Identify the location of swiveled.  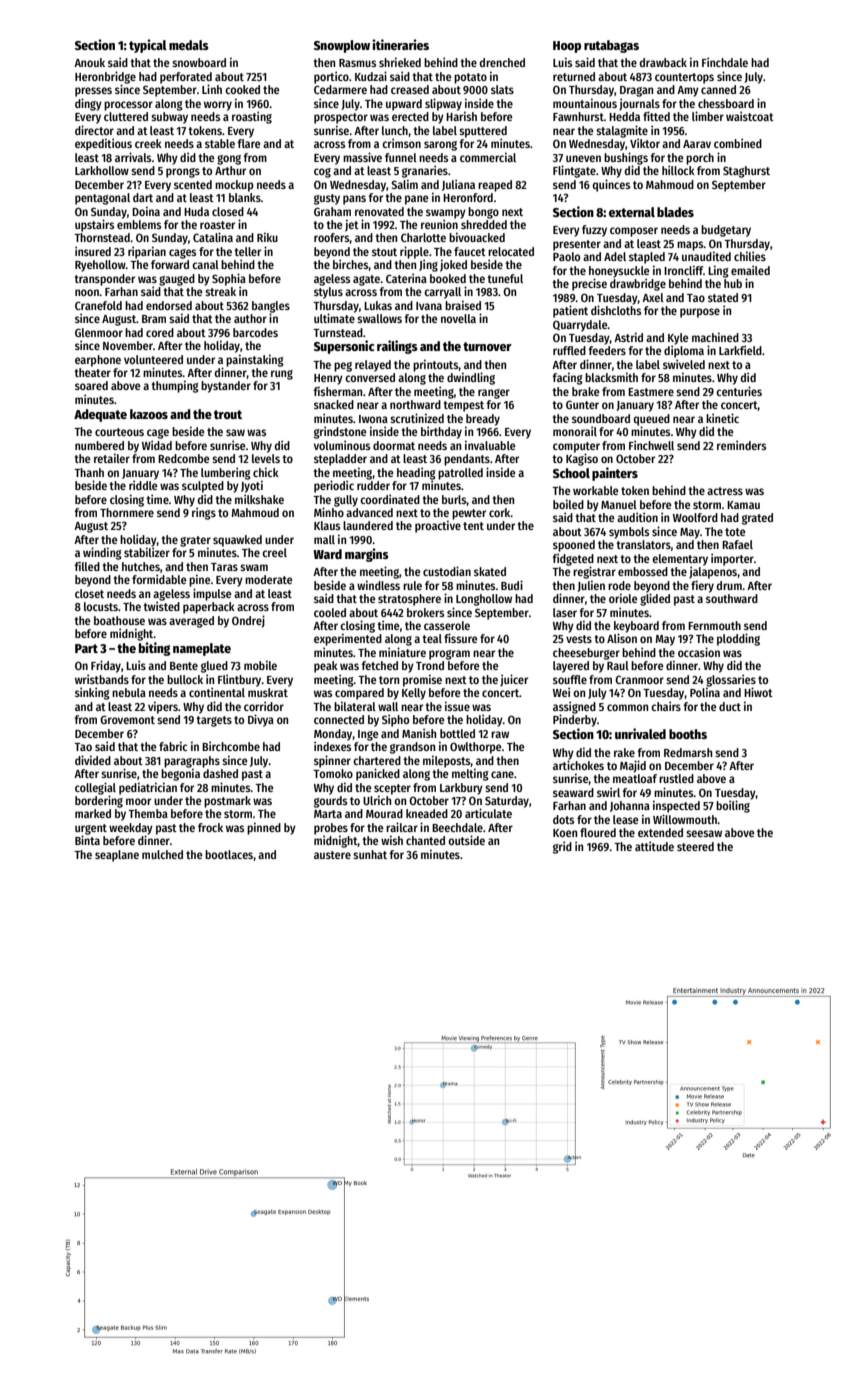
(684, 364).
